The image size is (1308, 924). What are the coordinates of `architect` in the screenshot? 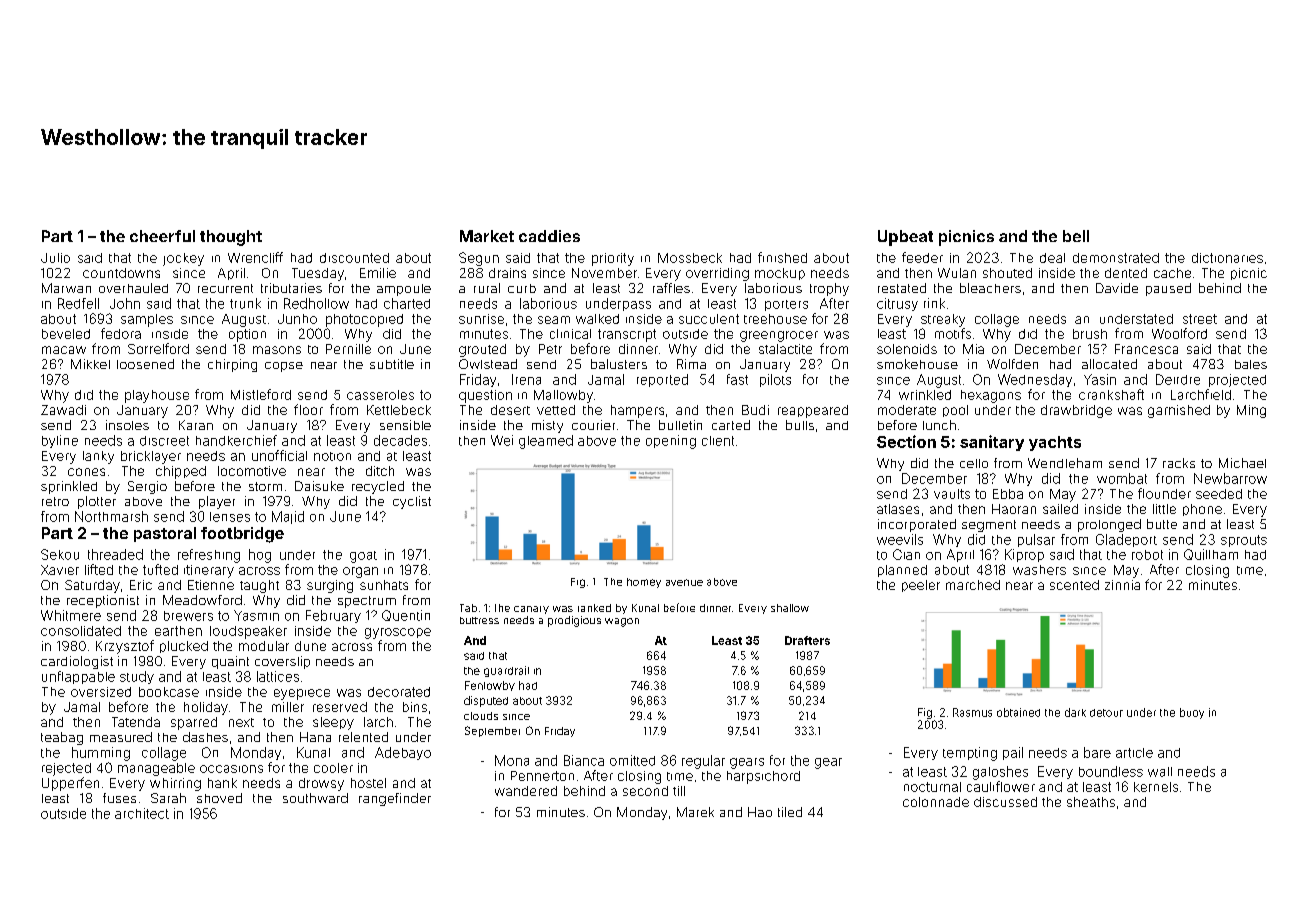 It's located at (142, 813).
